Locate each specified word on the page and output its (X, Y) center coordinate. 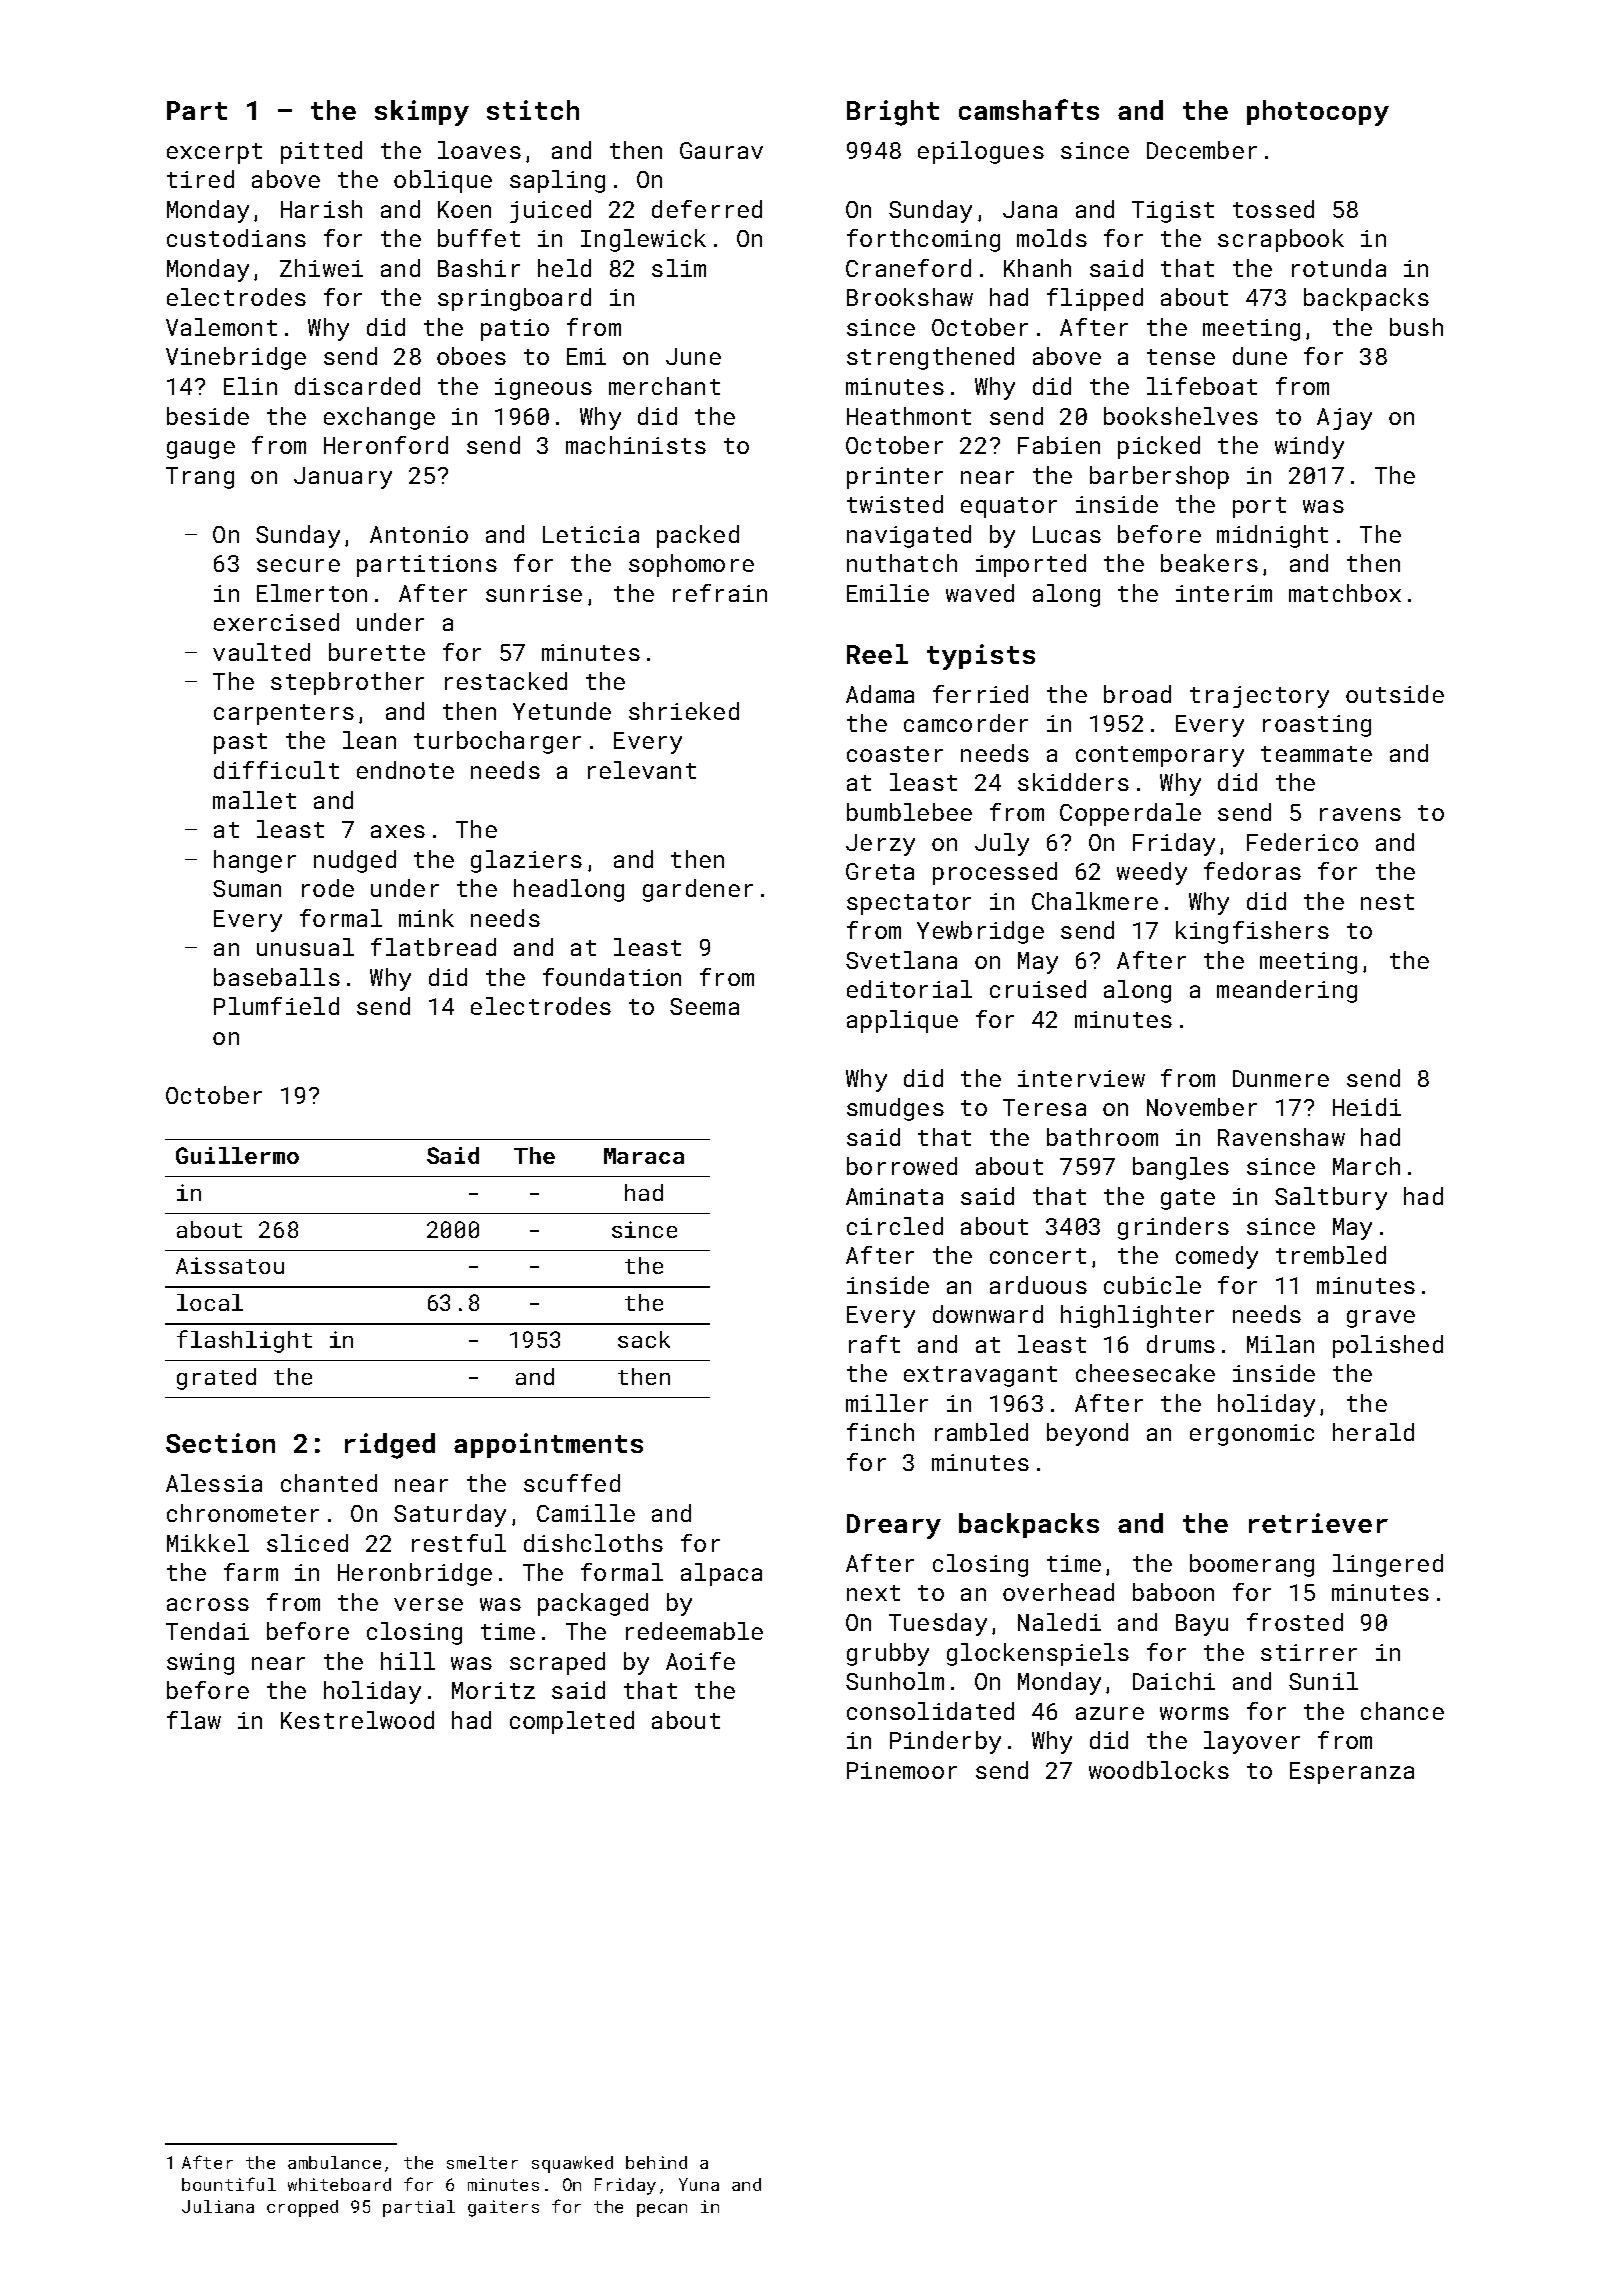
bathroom (1102, 1137)
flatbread (433, 947)
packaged (593, 1604)
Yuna (699, 2184)
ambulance (334, 2162)
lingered (1388, 1565)
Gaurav (721, 150)
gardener (698, 890)
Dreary (894, 1526)
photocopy (1318, 113)
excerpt (214, 153)
